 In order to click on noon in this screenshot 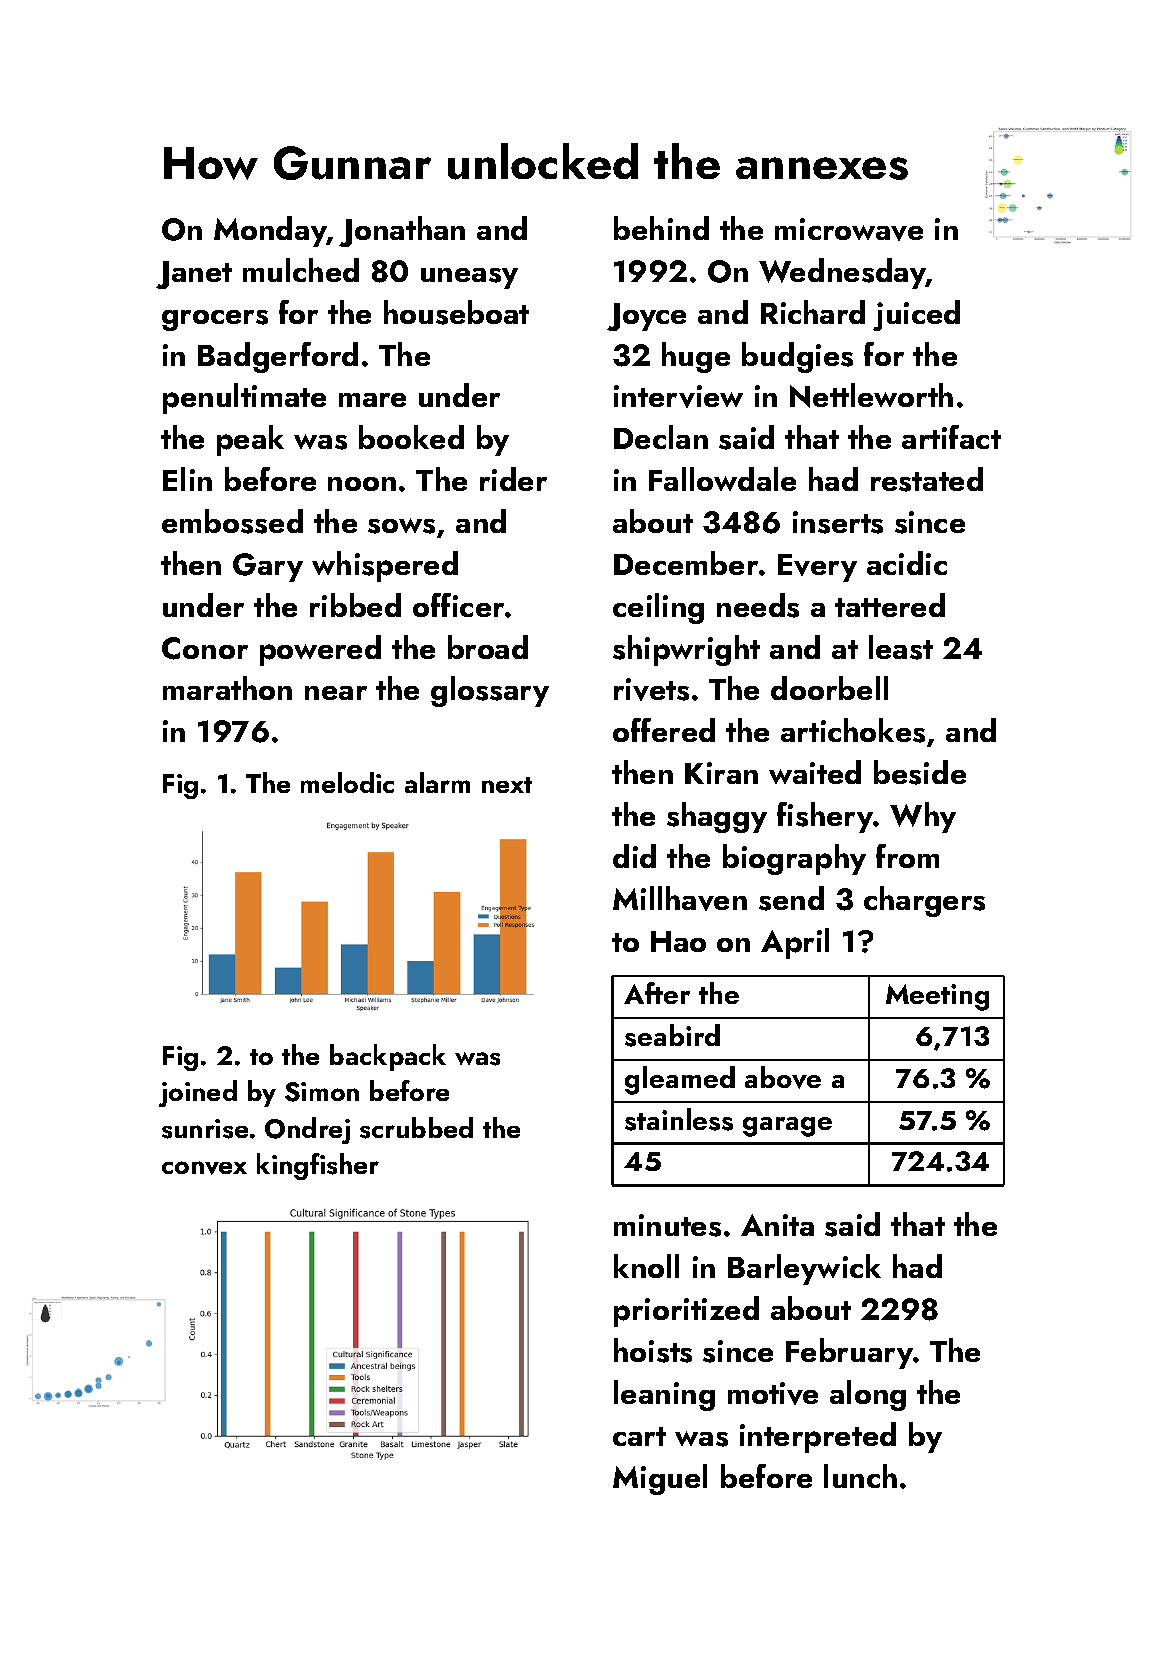, I will do `click(362, 484)`.
